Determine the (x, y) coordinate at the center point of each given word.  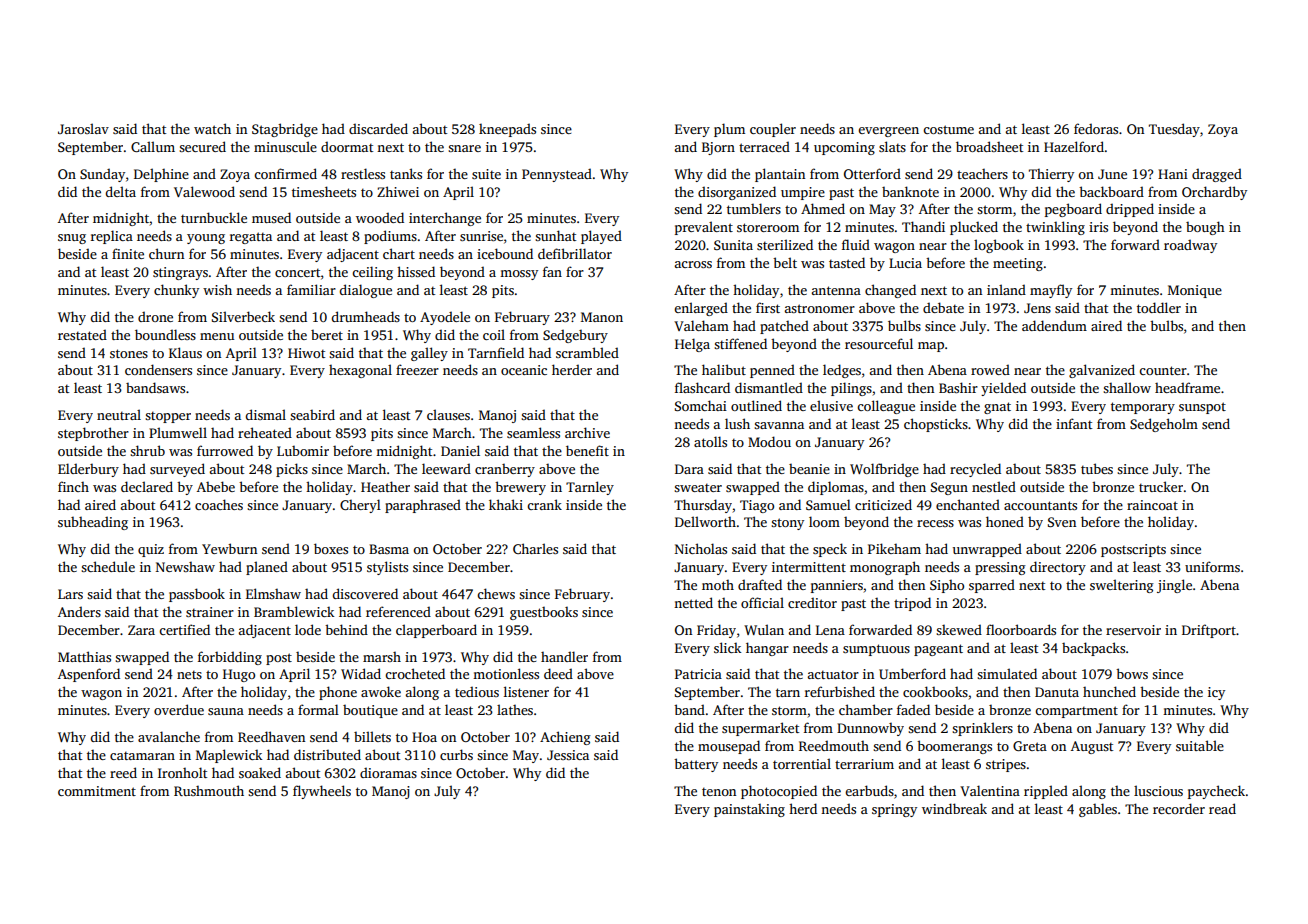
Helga (692, 345)
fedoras (1096, 128)
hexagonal (360, 371)
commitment (97, 791)
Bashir (958, 387)
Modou (769, 441)
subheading (93, 523)
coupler (773, 130)
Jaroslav (83, 128)
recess (935, 523)
